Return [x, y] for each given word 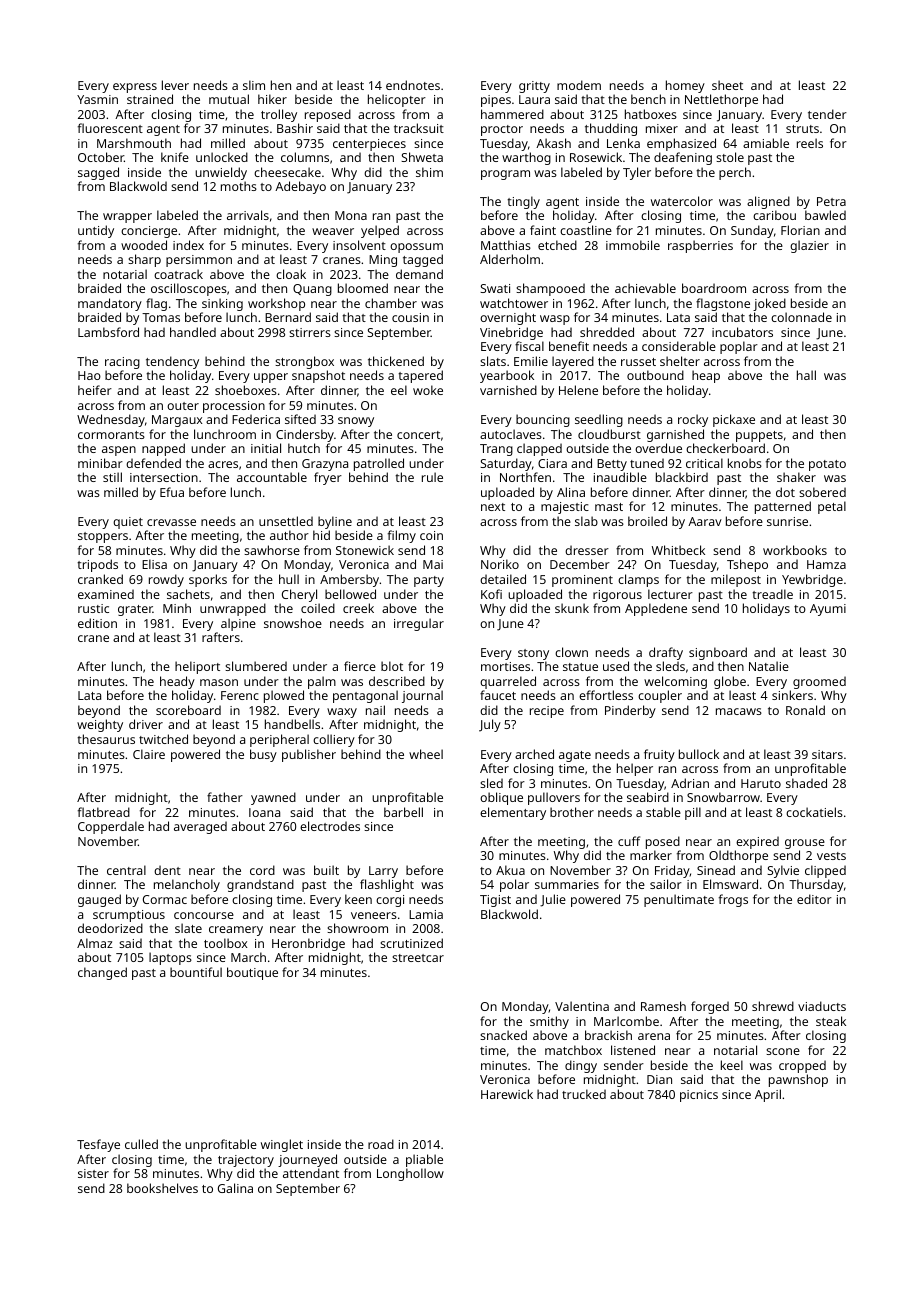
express [135, 88]
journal [422, 696]
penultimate [679, 900]
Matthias [506, 245]
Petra [831, 201]
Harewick [507, 1094]
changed [102, 973]
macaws [739, 711]
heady [177, 682]
